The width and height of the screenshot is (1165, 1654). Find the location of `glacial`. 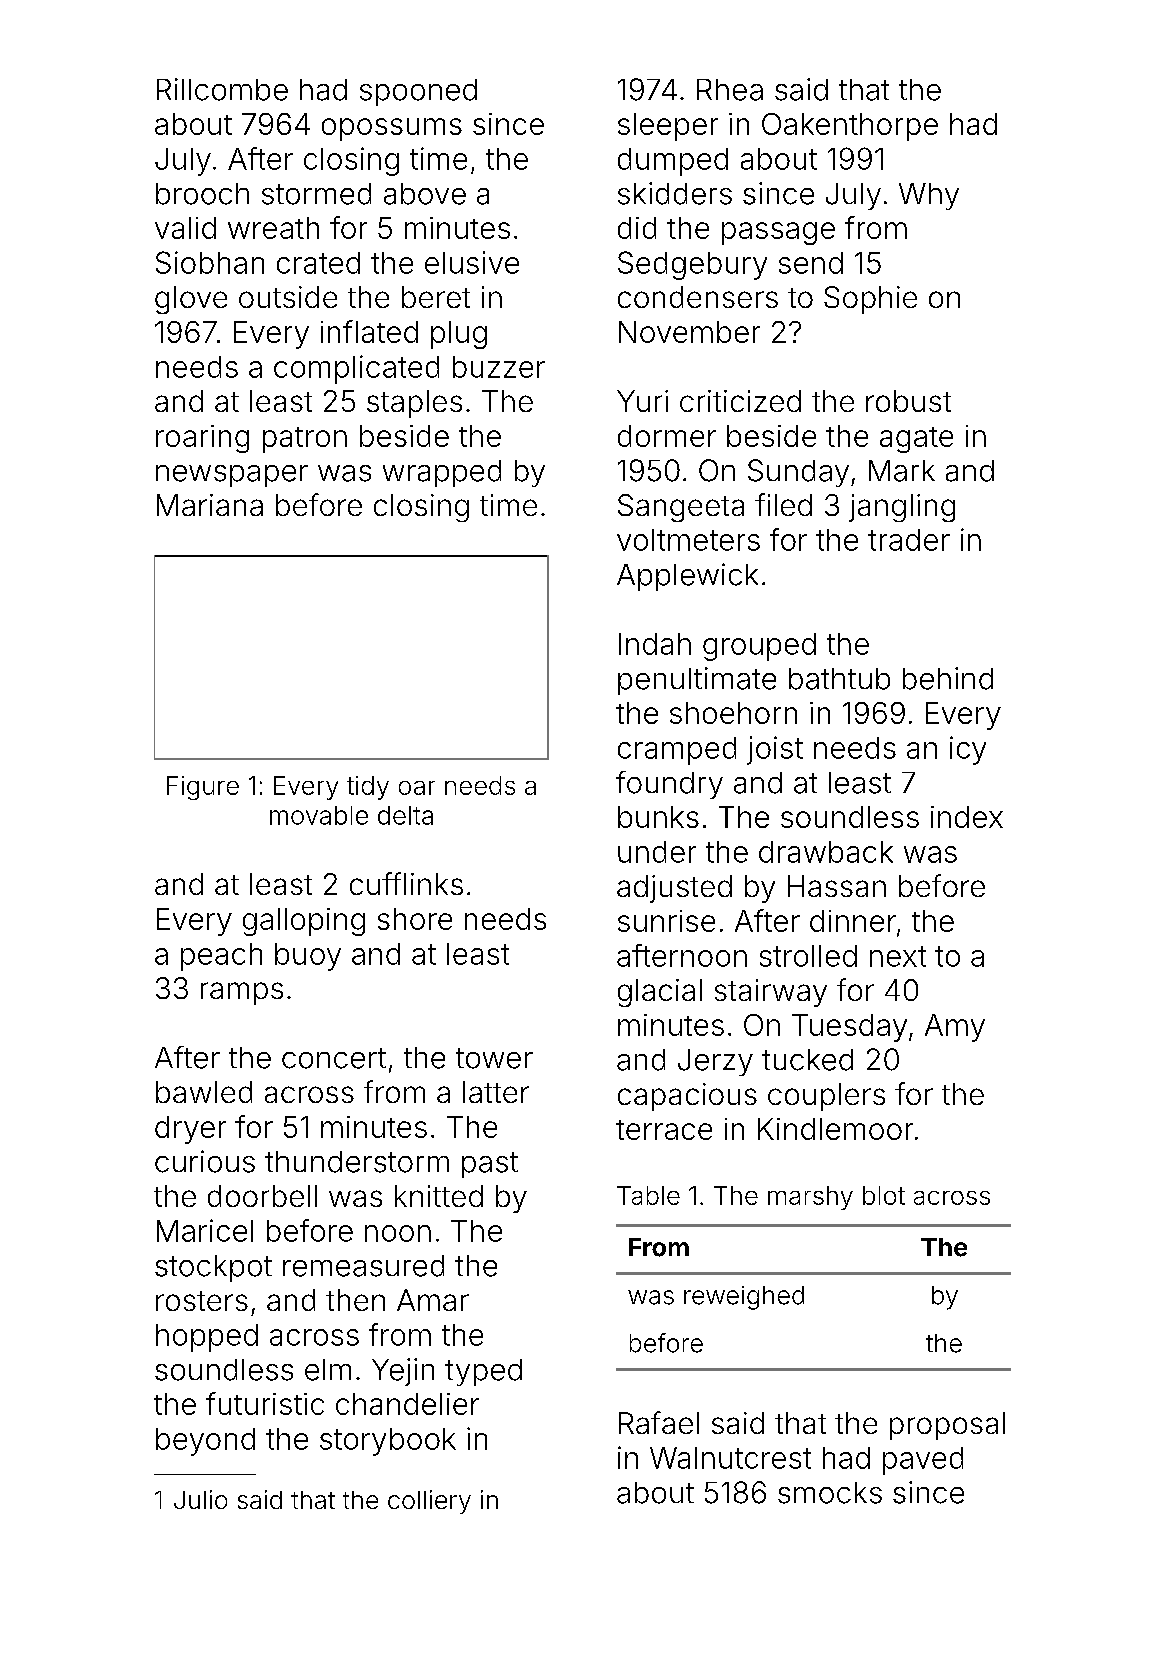

glacial is located at coordinates (660, 993).
